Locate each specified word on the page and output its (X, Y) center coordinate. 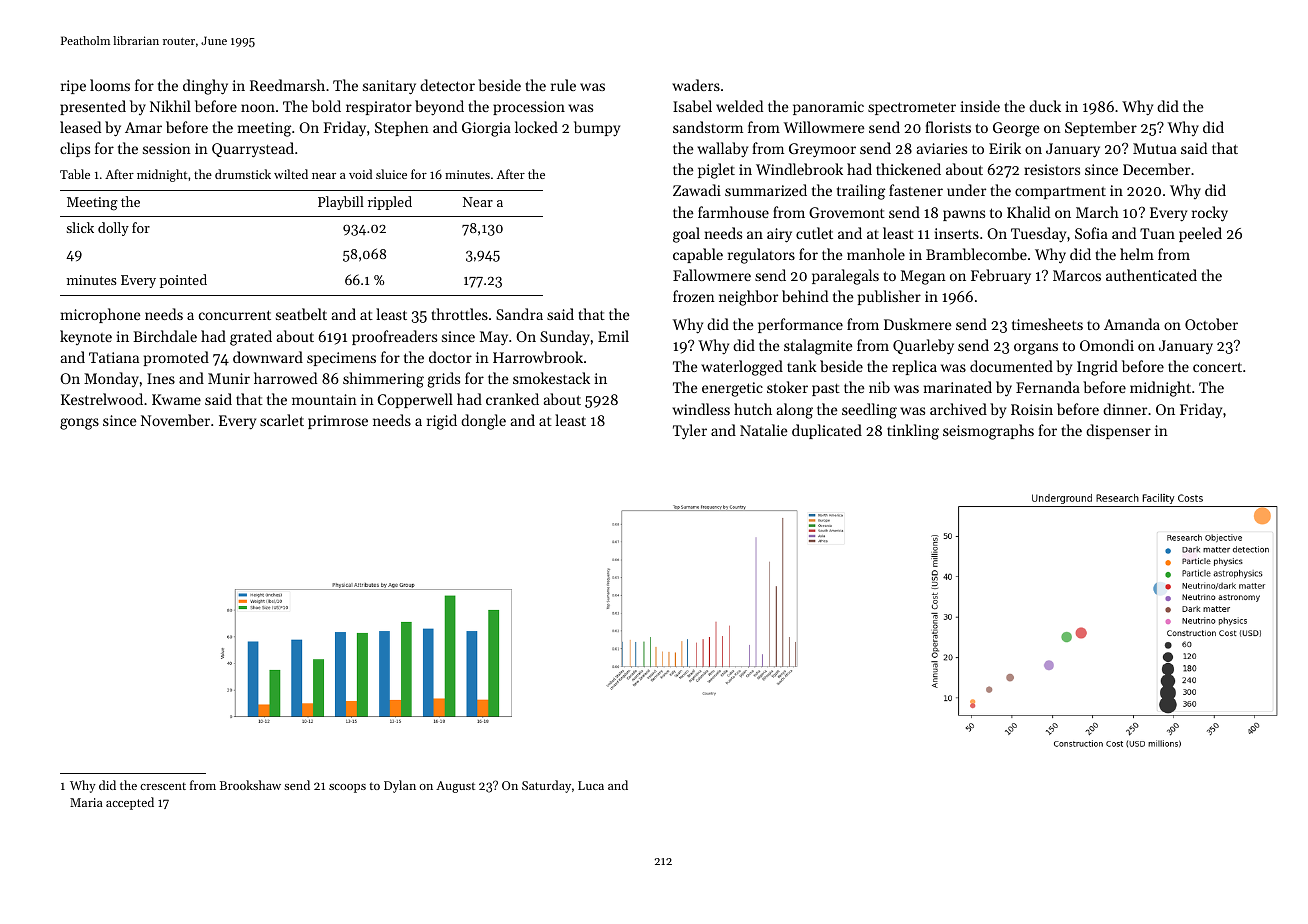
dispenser (1118, 431)
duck (1045, 106)
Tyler (690, 432)
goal (686, 235)
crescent (163, 786)
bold (326, 106)
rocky (1210, 214)
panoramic (828, 108)
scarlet (282, 420)
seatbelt (301, 314)
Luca (591, 785)
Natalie (764, 430)
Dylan (400, 786)
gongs (79, 424)
